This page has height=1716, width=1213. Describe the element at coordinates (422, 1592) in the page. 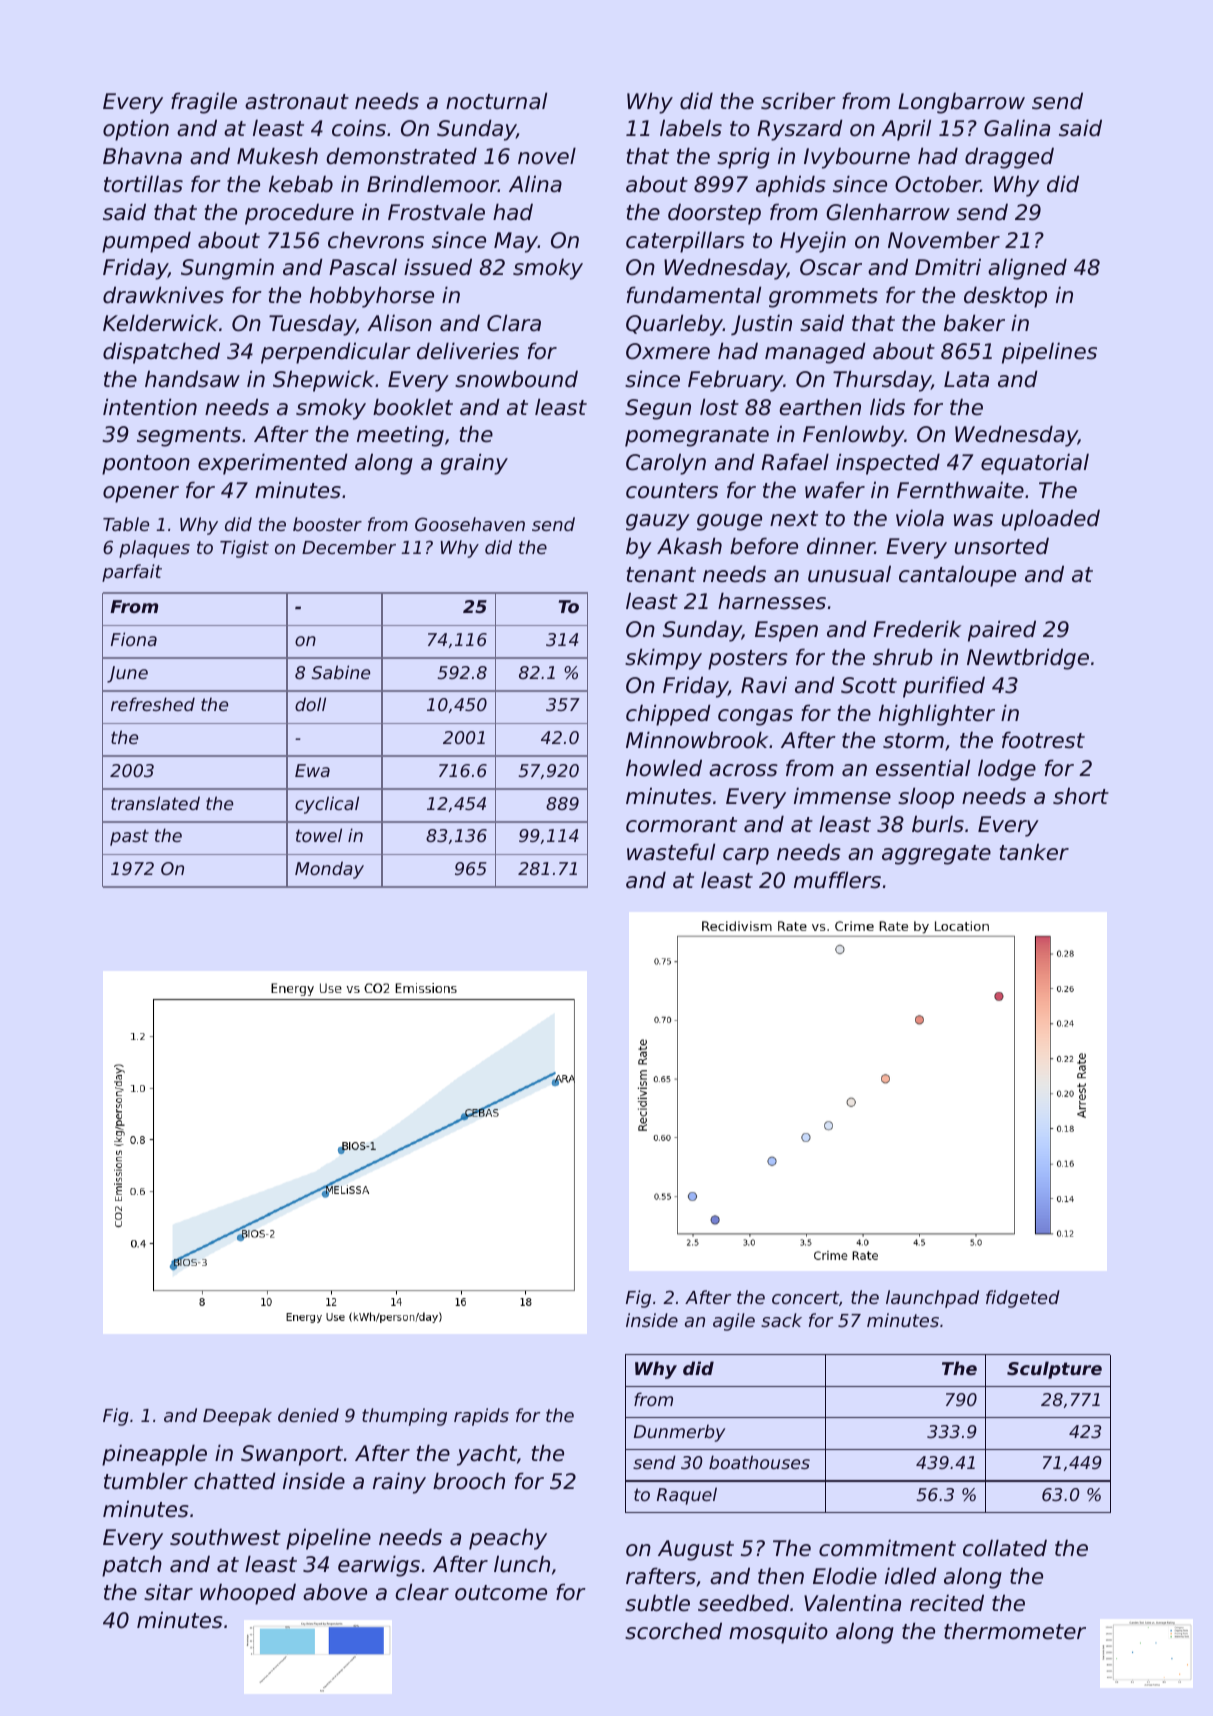

I see `clear` at that location.
